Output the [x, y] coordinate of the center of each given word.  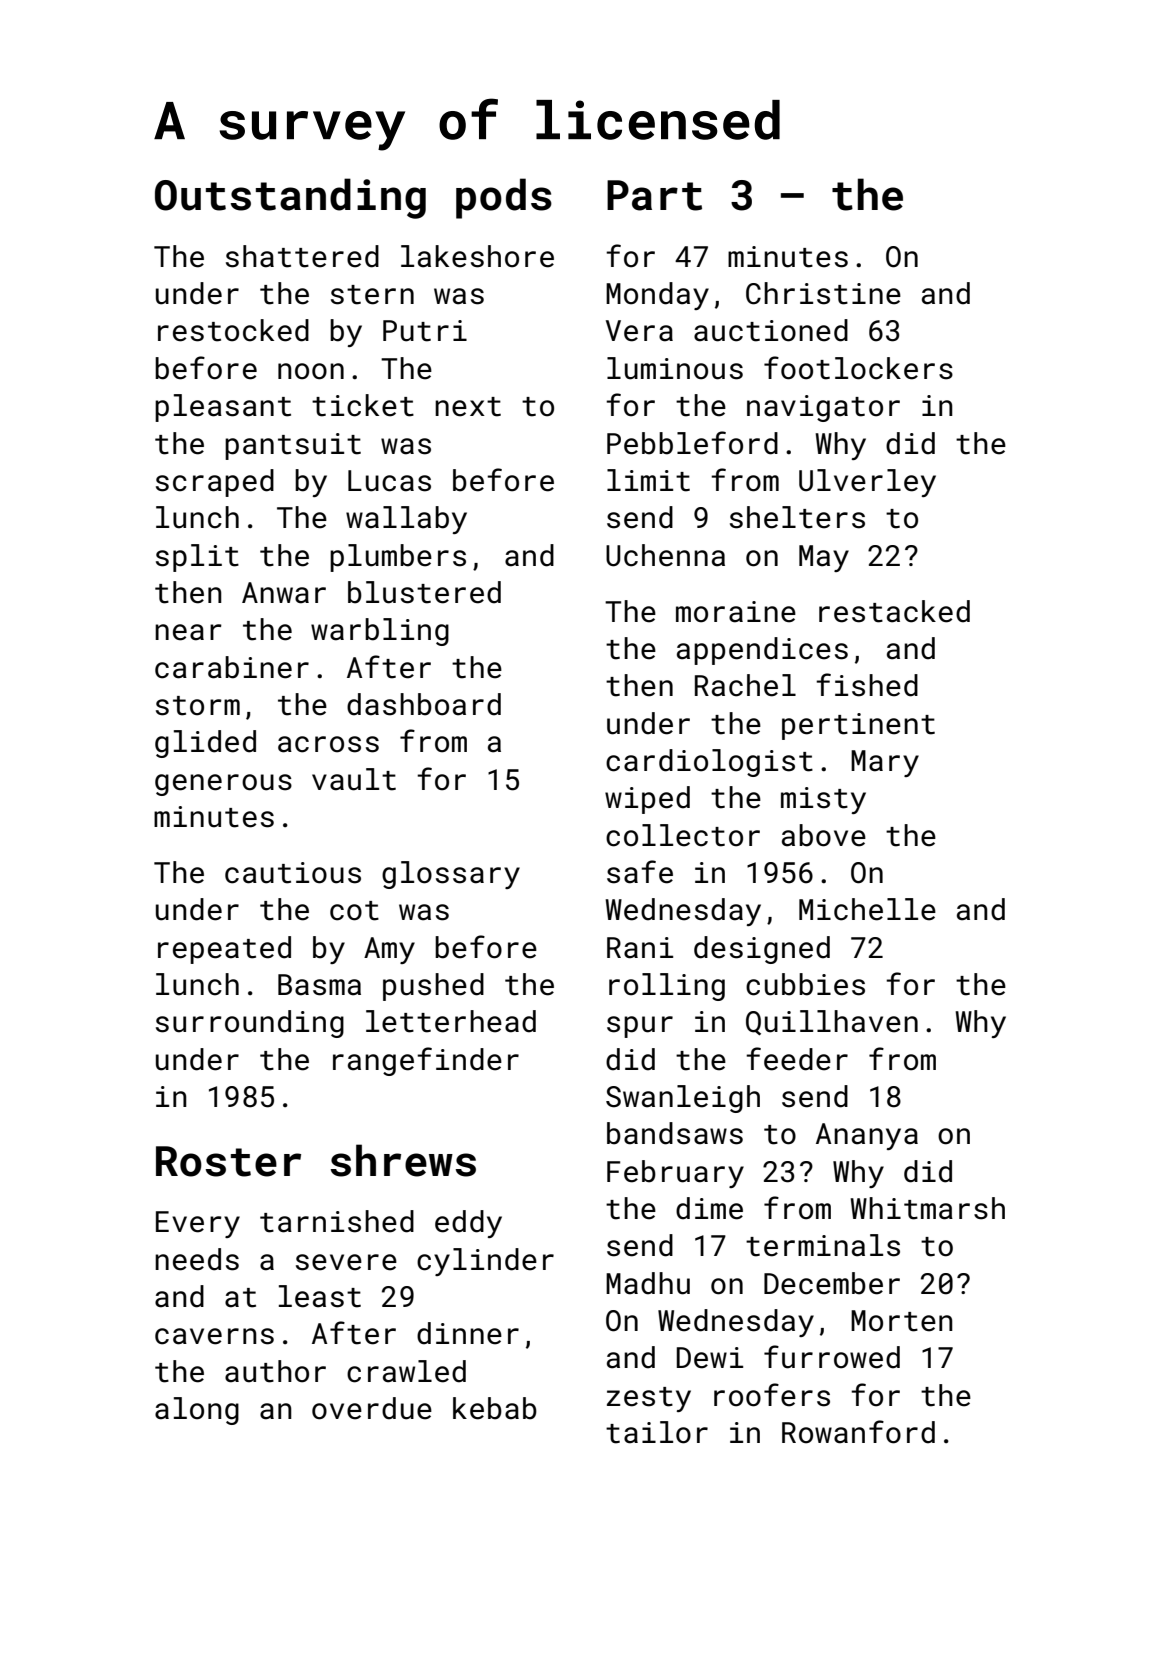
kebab [495, 1408]
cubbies [805, 984]
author [275, 1371]
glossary [451, 875]
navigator [823, 408]
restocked [233, 330]
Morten [902, 1321]
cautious [293, 873]
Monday [657, 296]
